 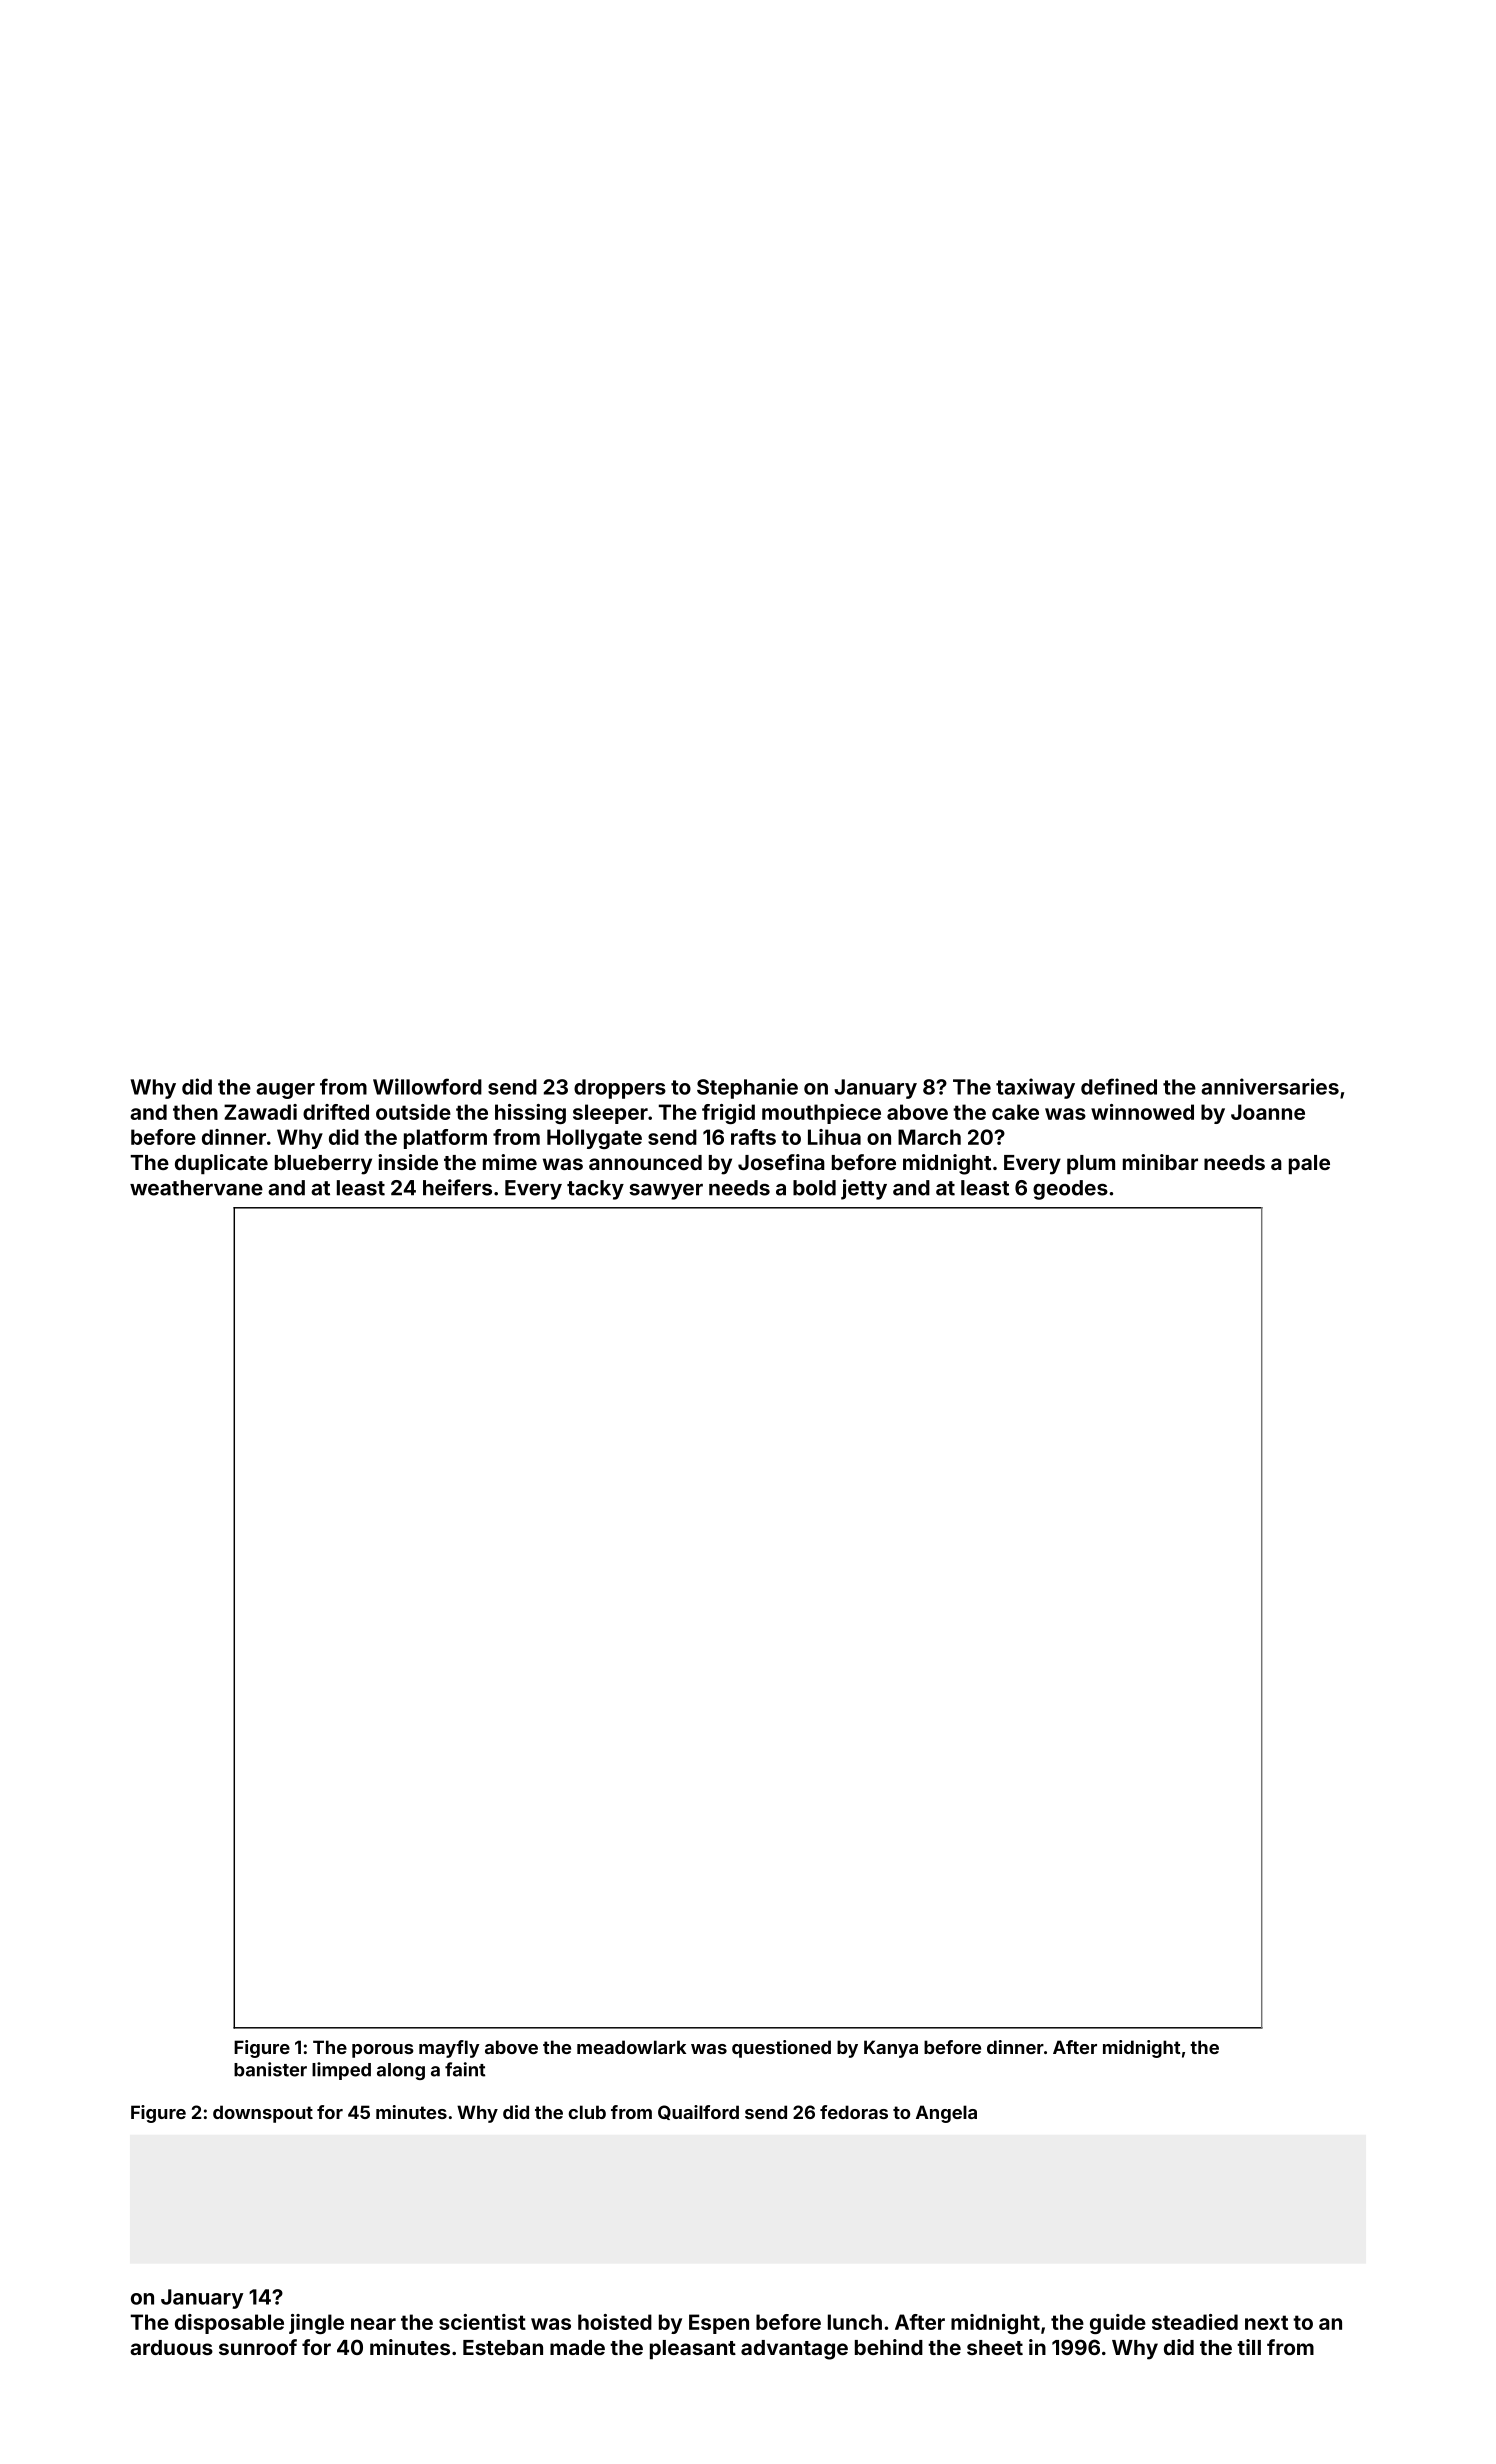 I want to click on meadowlark, so click(x=631, y=2047).
